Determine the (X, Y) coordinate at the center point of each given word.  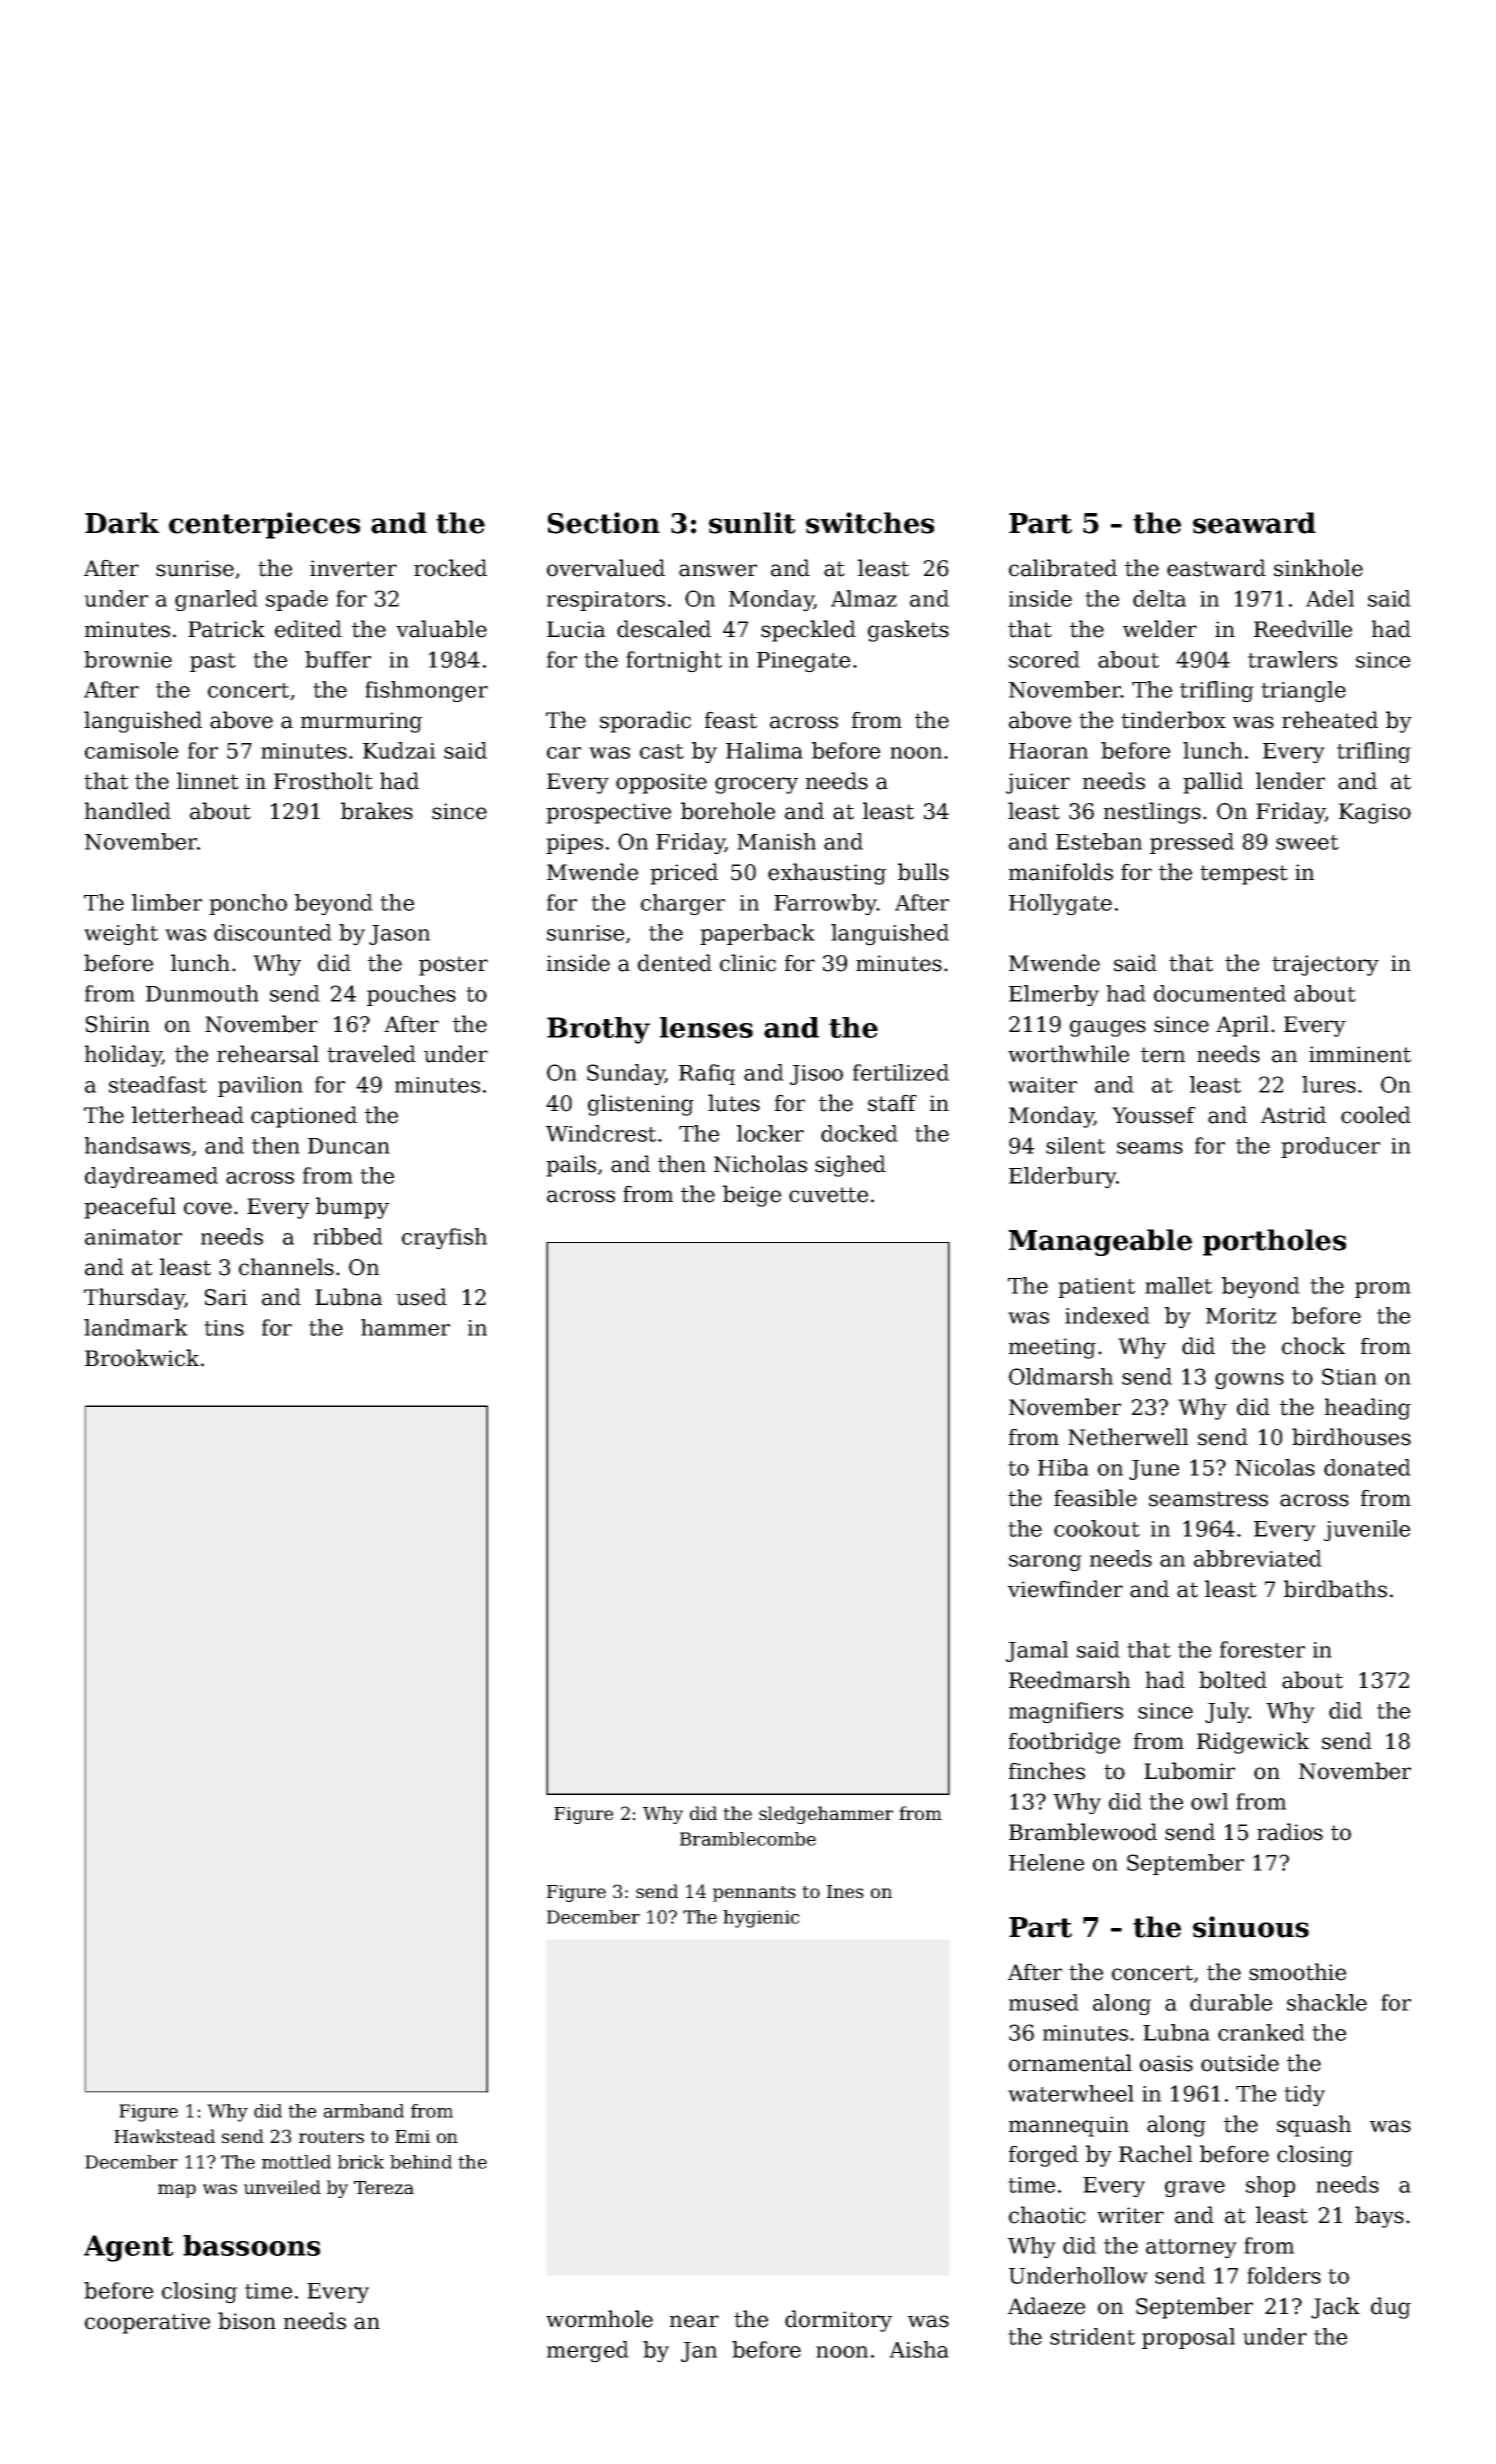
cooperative (147, 2323)
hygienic (761, 1919)
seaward (1254, 523)
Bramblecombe (748, 1839)
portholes (1274, 1242)
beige (752, 1196)
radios (1290, 1832)
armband (364, 2111)
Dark (122, 523)
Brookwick (142, 1358)
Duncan (349, 1146)
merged (588, 2352)
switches (870, 523)
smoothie (1297, 1972)
